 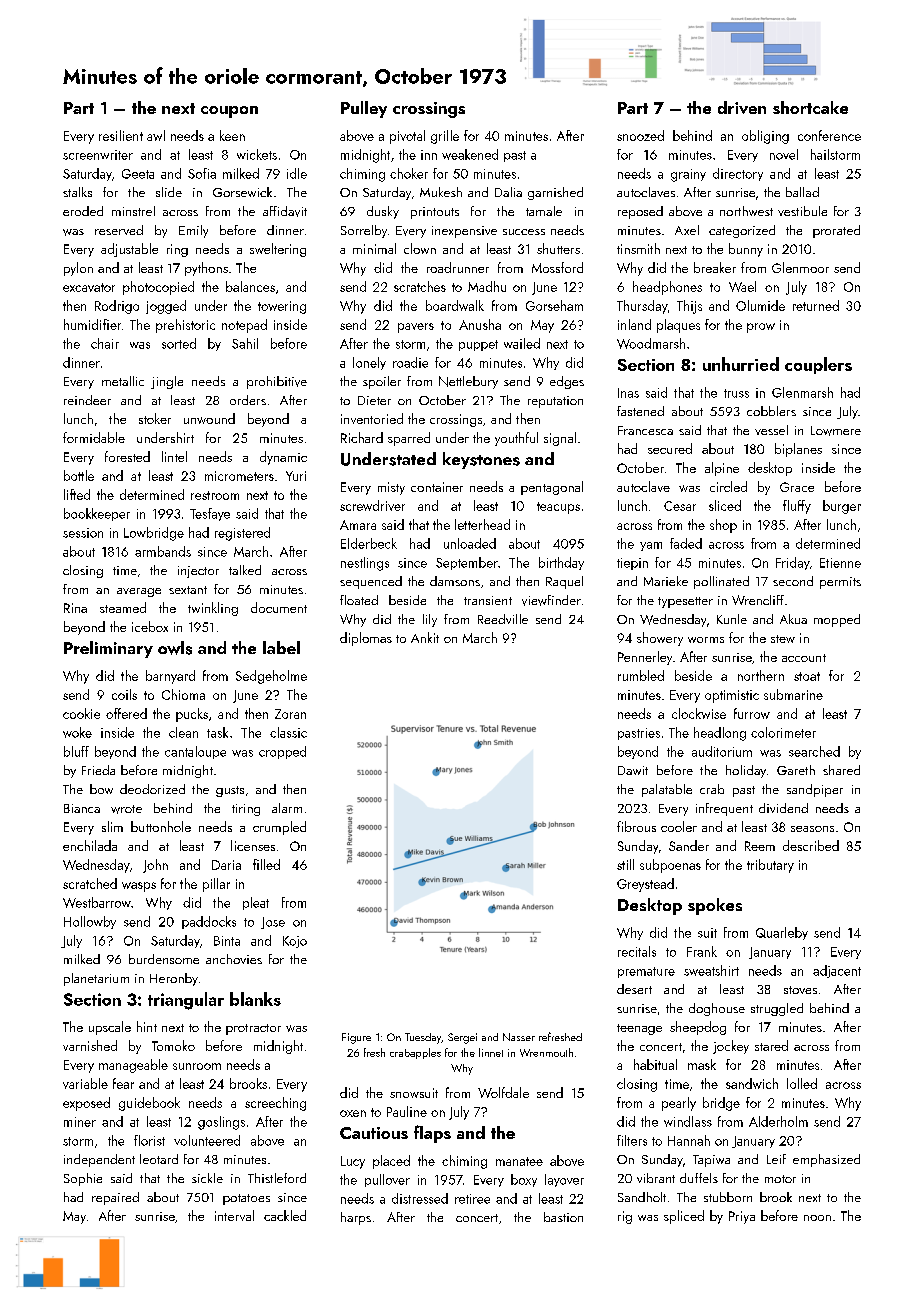 What do you see at coordinates (445, 137) in the screenshot?
I see `grille` at bounding box center [445, 137].
